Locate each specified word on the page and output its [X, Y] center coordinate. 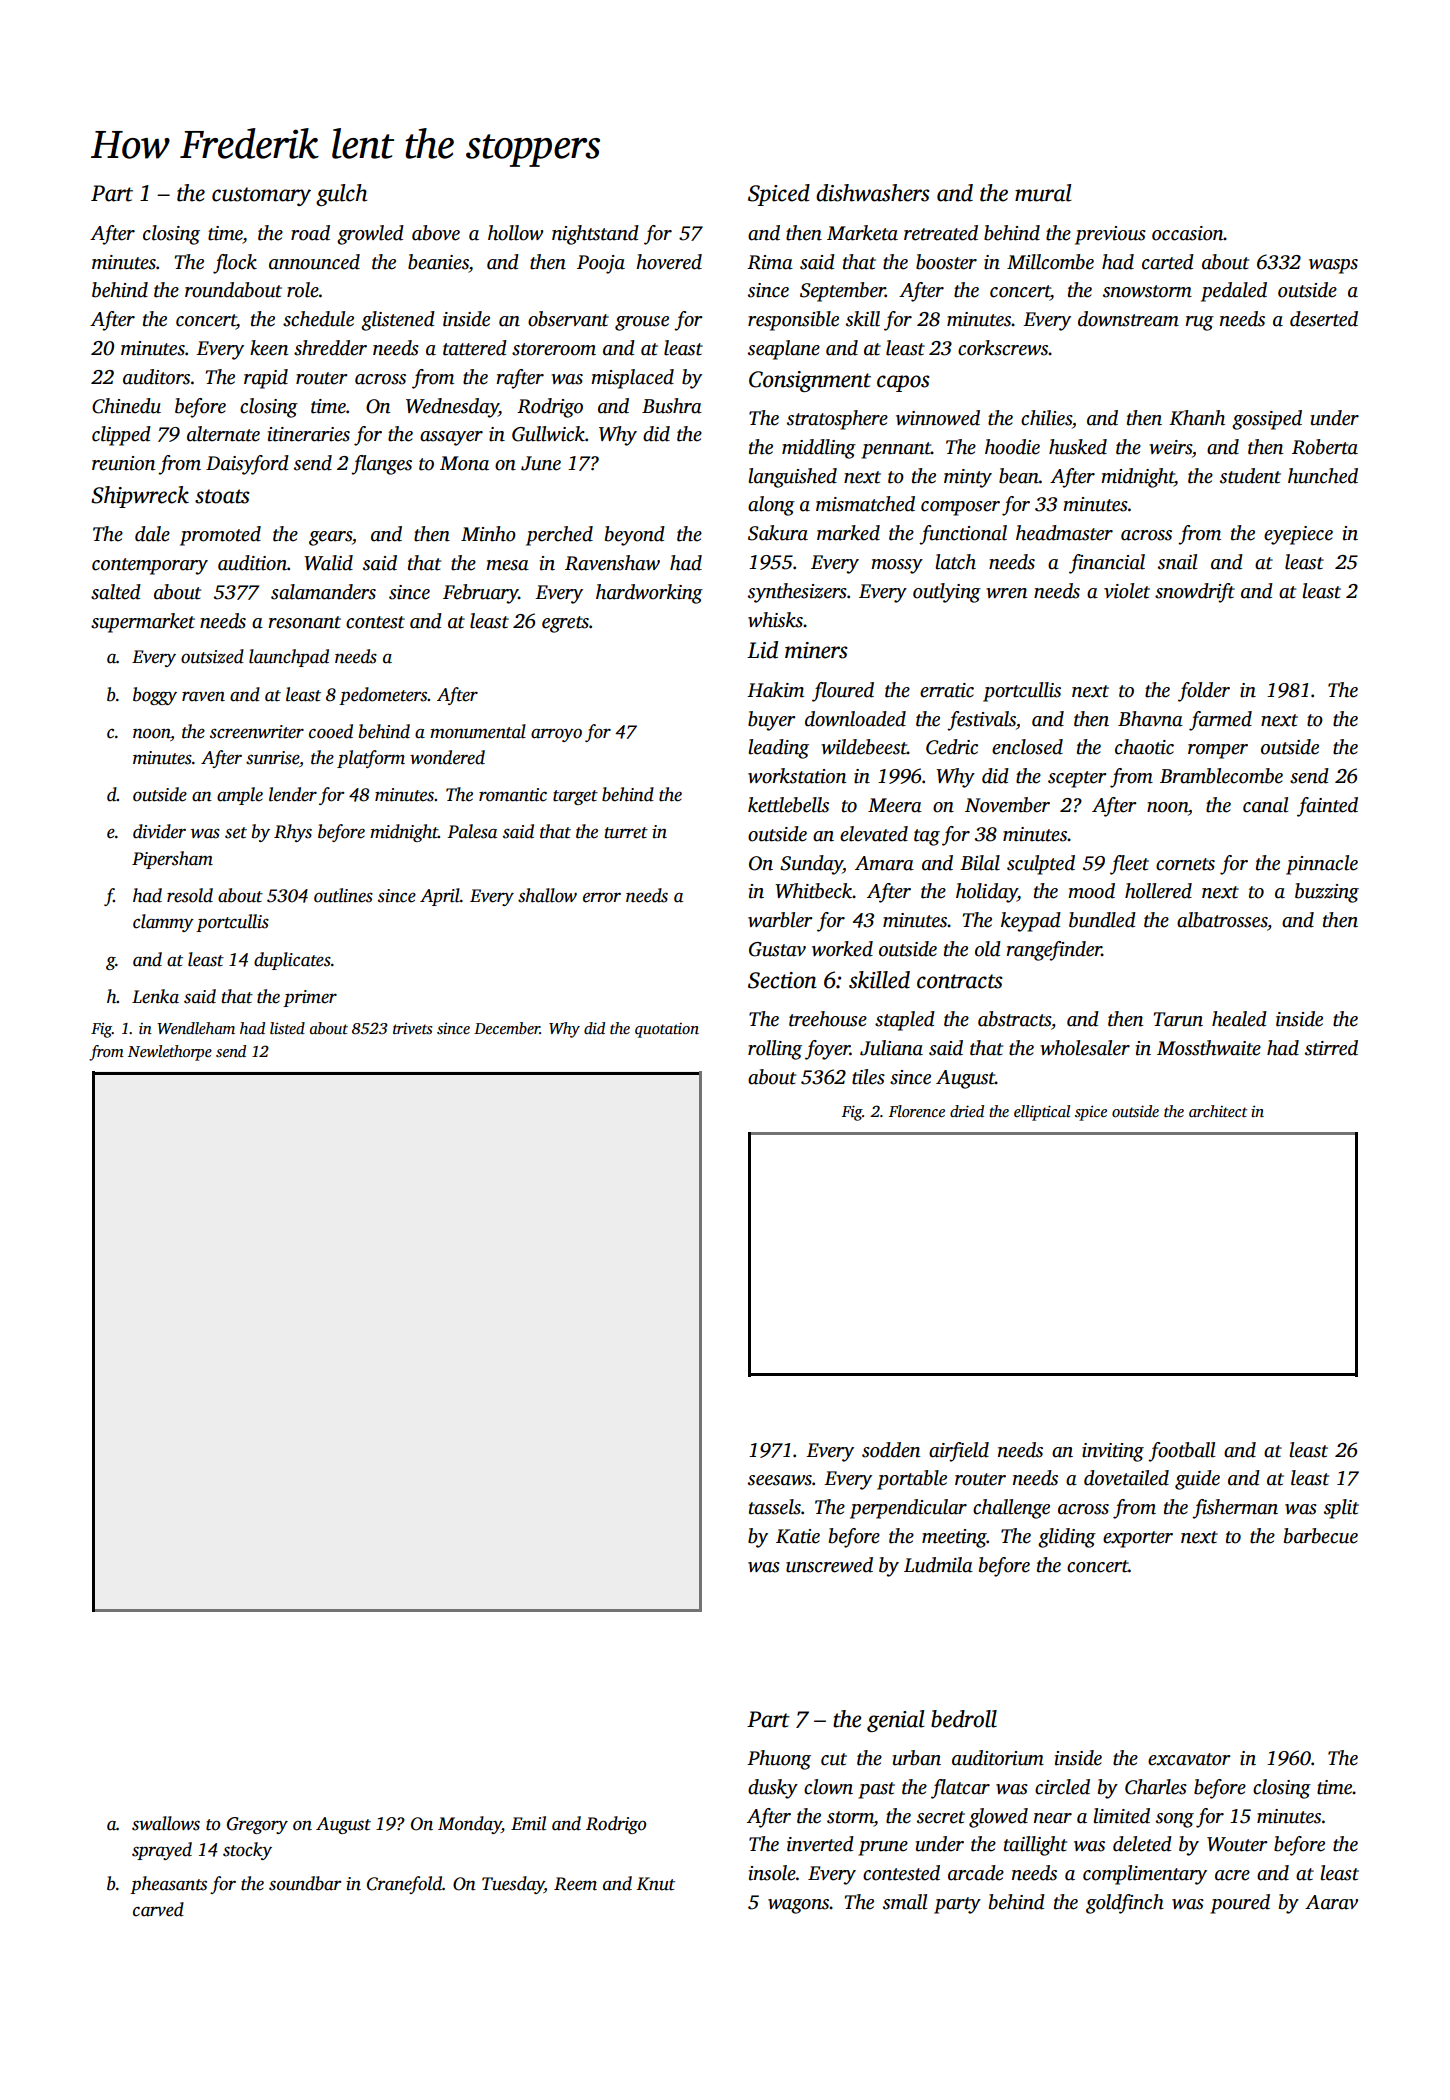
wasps [1333, 266]
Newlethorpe [170, 1053]
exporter [1138, 1539]
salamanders [323, 592]
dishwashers [873, 193]
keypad [1031, 922]
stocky [247, 1851]
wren [1006, 593]
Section [782, 980]
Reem [575, 1884]
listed [287, 1028]
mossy [897, 566]
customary [261, 196]
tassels [775, 1507]
